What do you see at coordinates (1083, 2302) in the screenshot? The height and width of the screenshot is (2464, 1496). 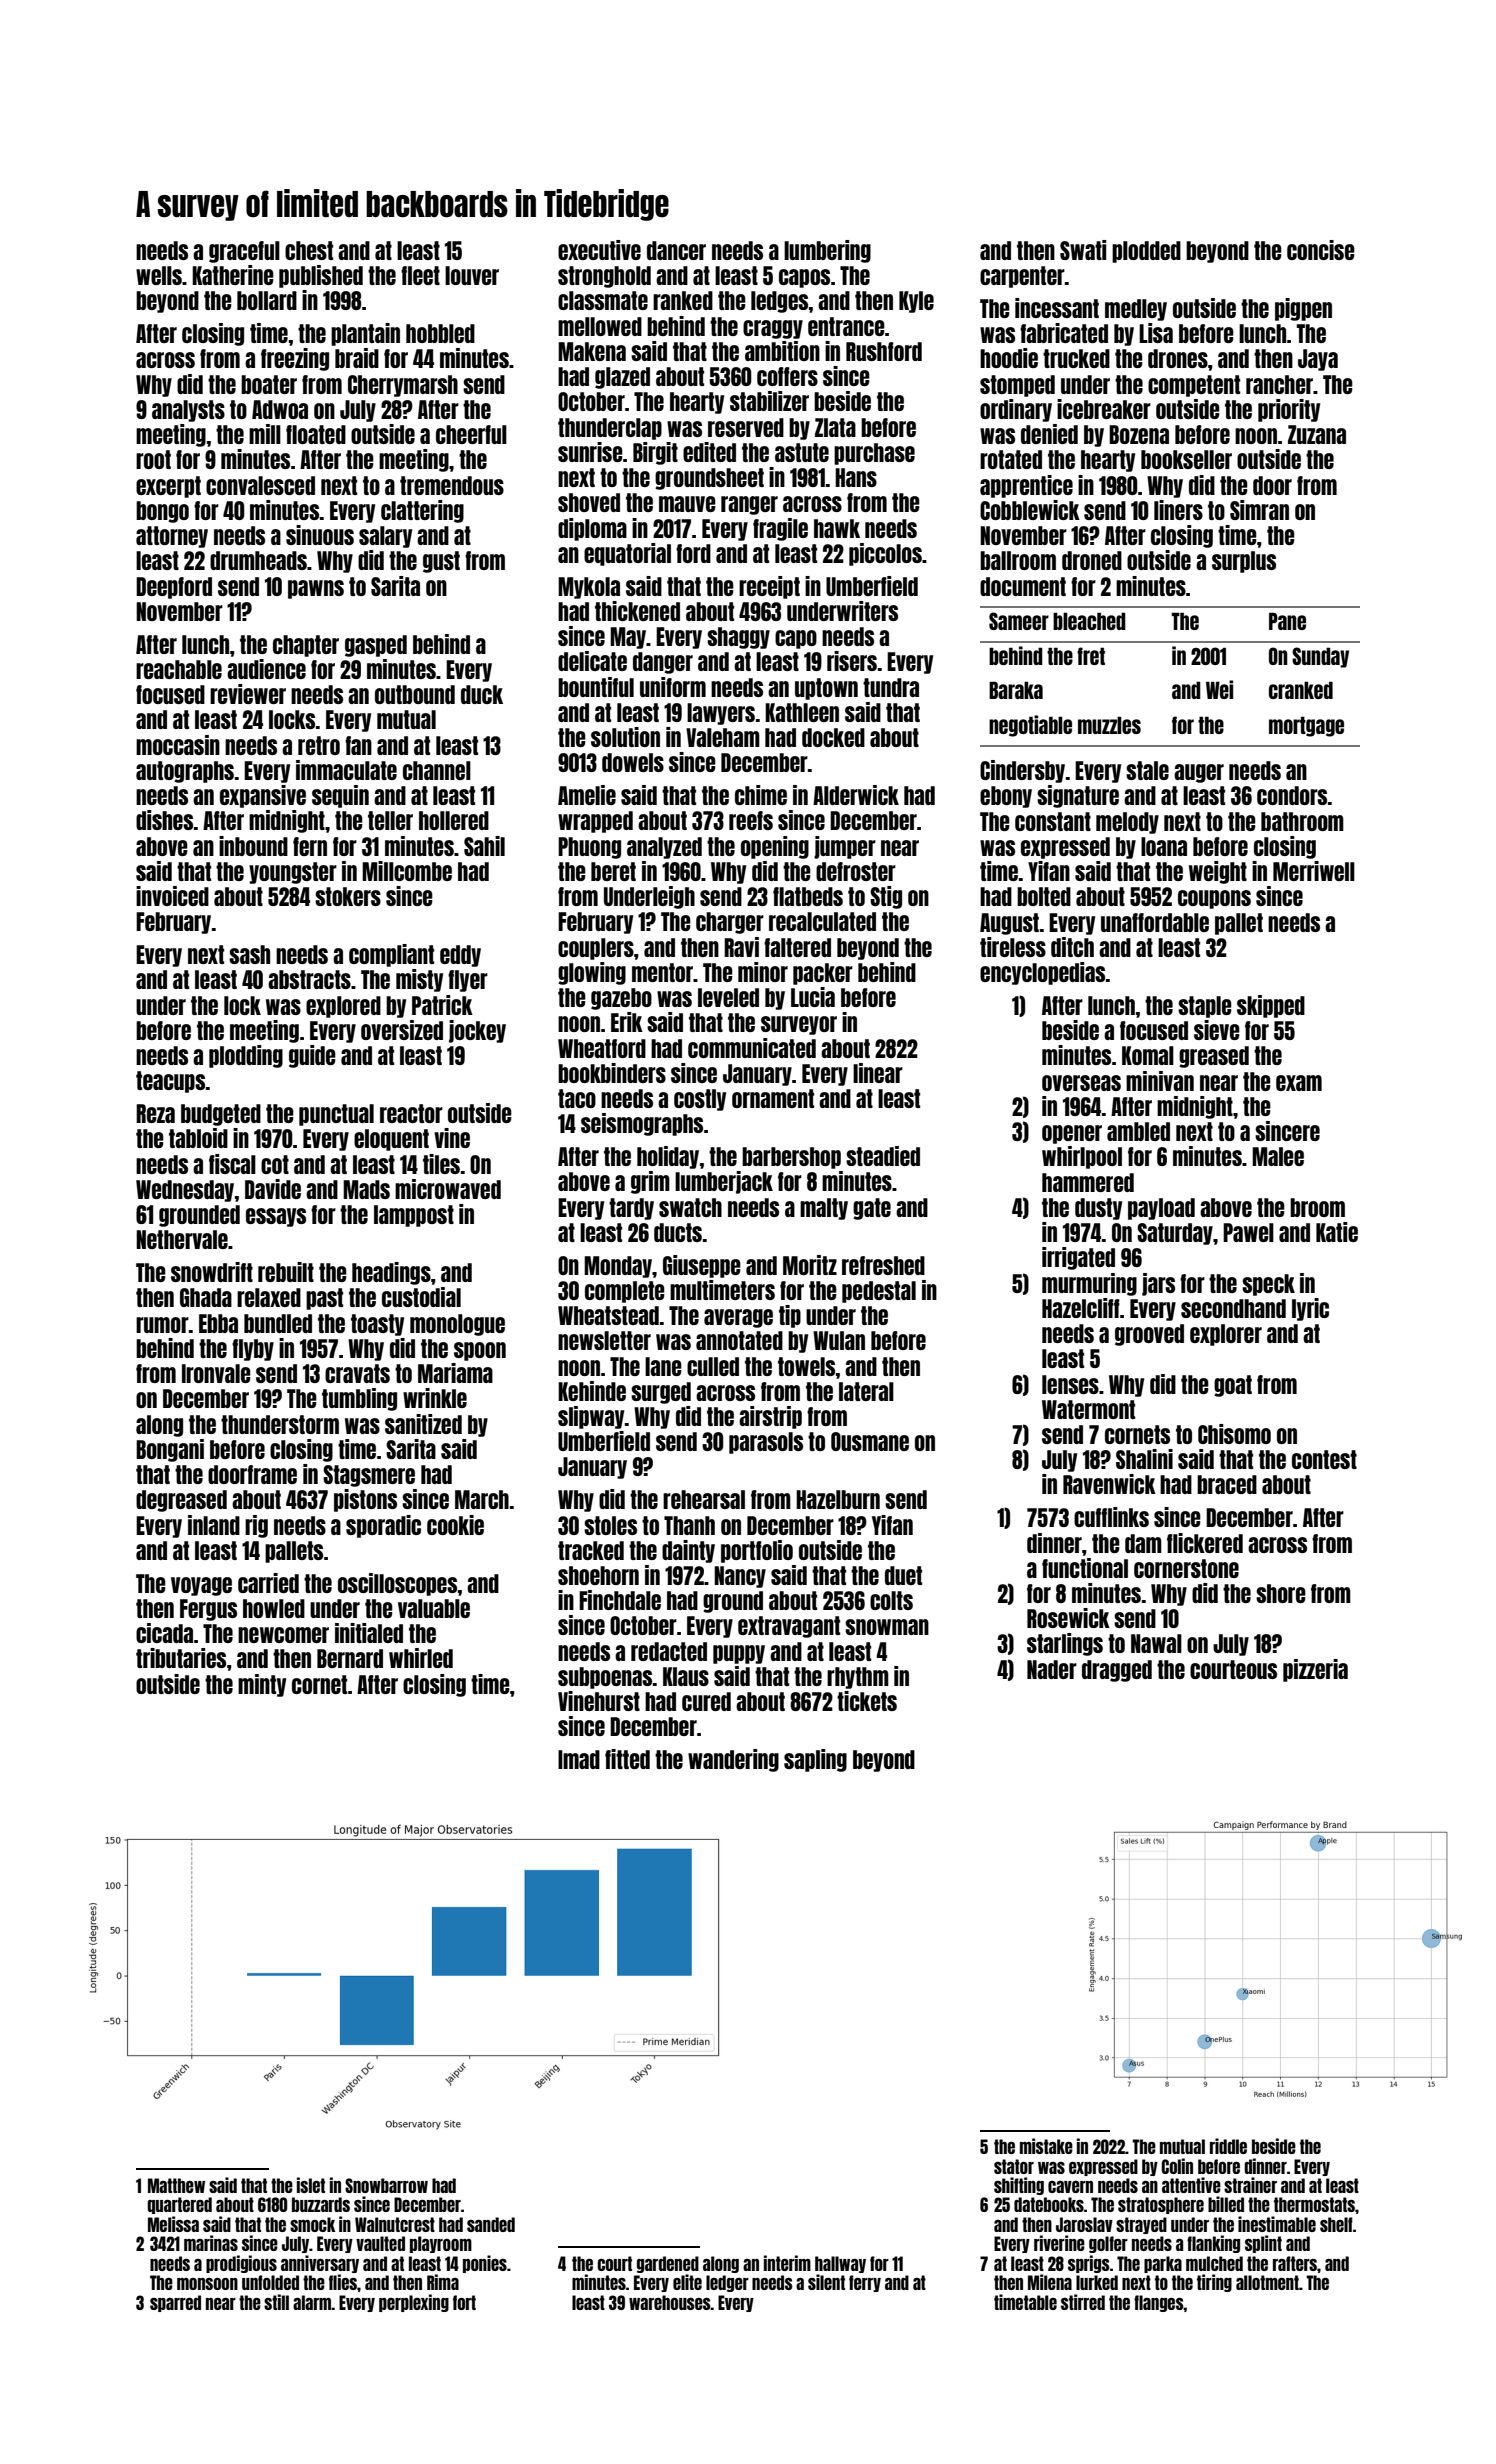 I see `stirred` at bounding box center [1083, 2302].
